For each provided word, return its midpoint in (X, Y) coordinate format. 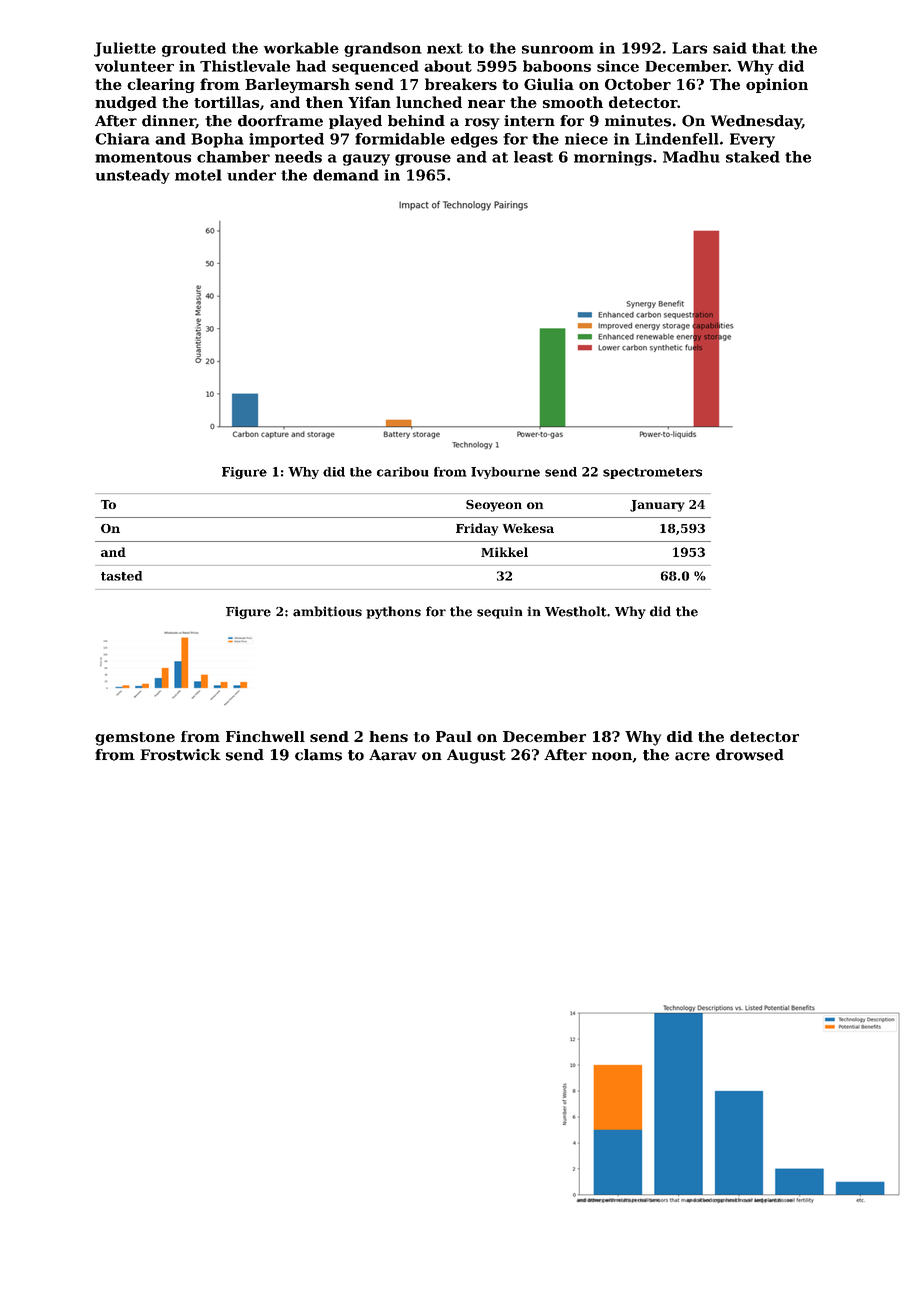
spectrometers (652, 473)
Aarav (393, 755)
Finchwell (265, 736)
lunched (429, 102)
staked (753, 157)
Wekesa (528, 528)
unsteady (133, 176)
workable (301, 48)
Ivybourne (505, 473)
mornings (613, 158)
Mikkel (504, 552)
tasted (121, 576)
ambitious (327, 611)
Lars (689, 48)
